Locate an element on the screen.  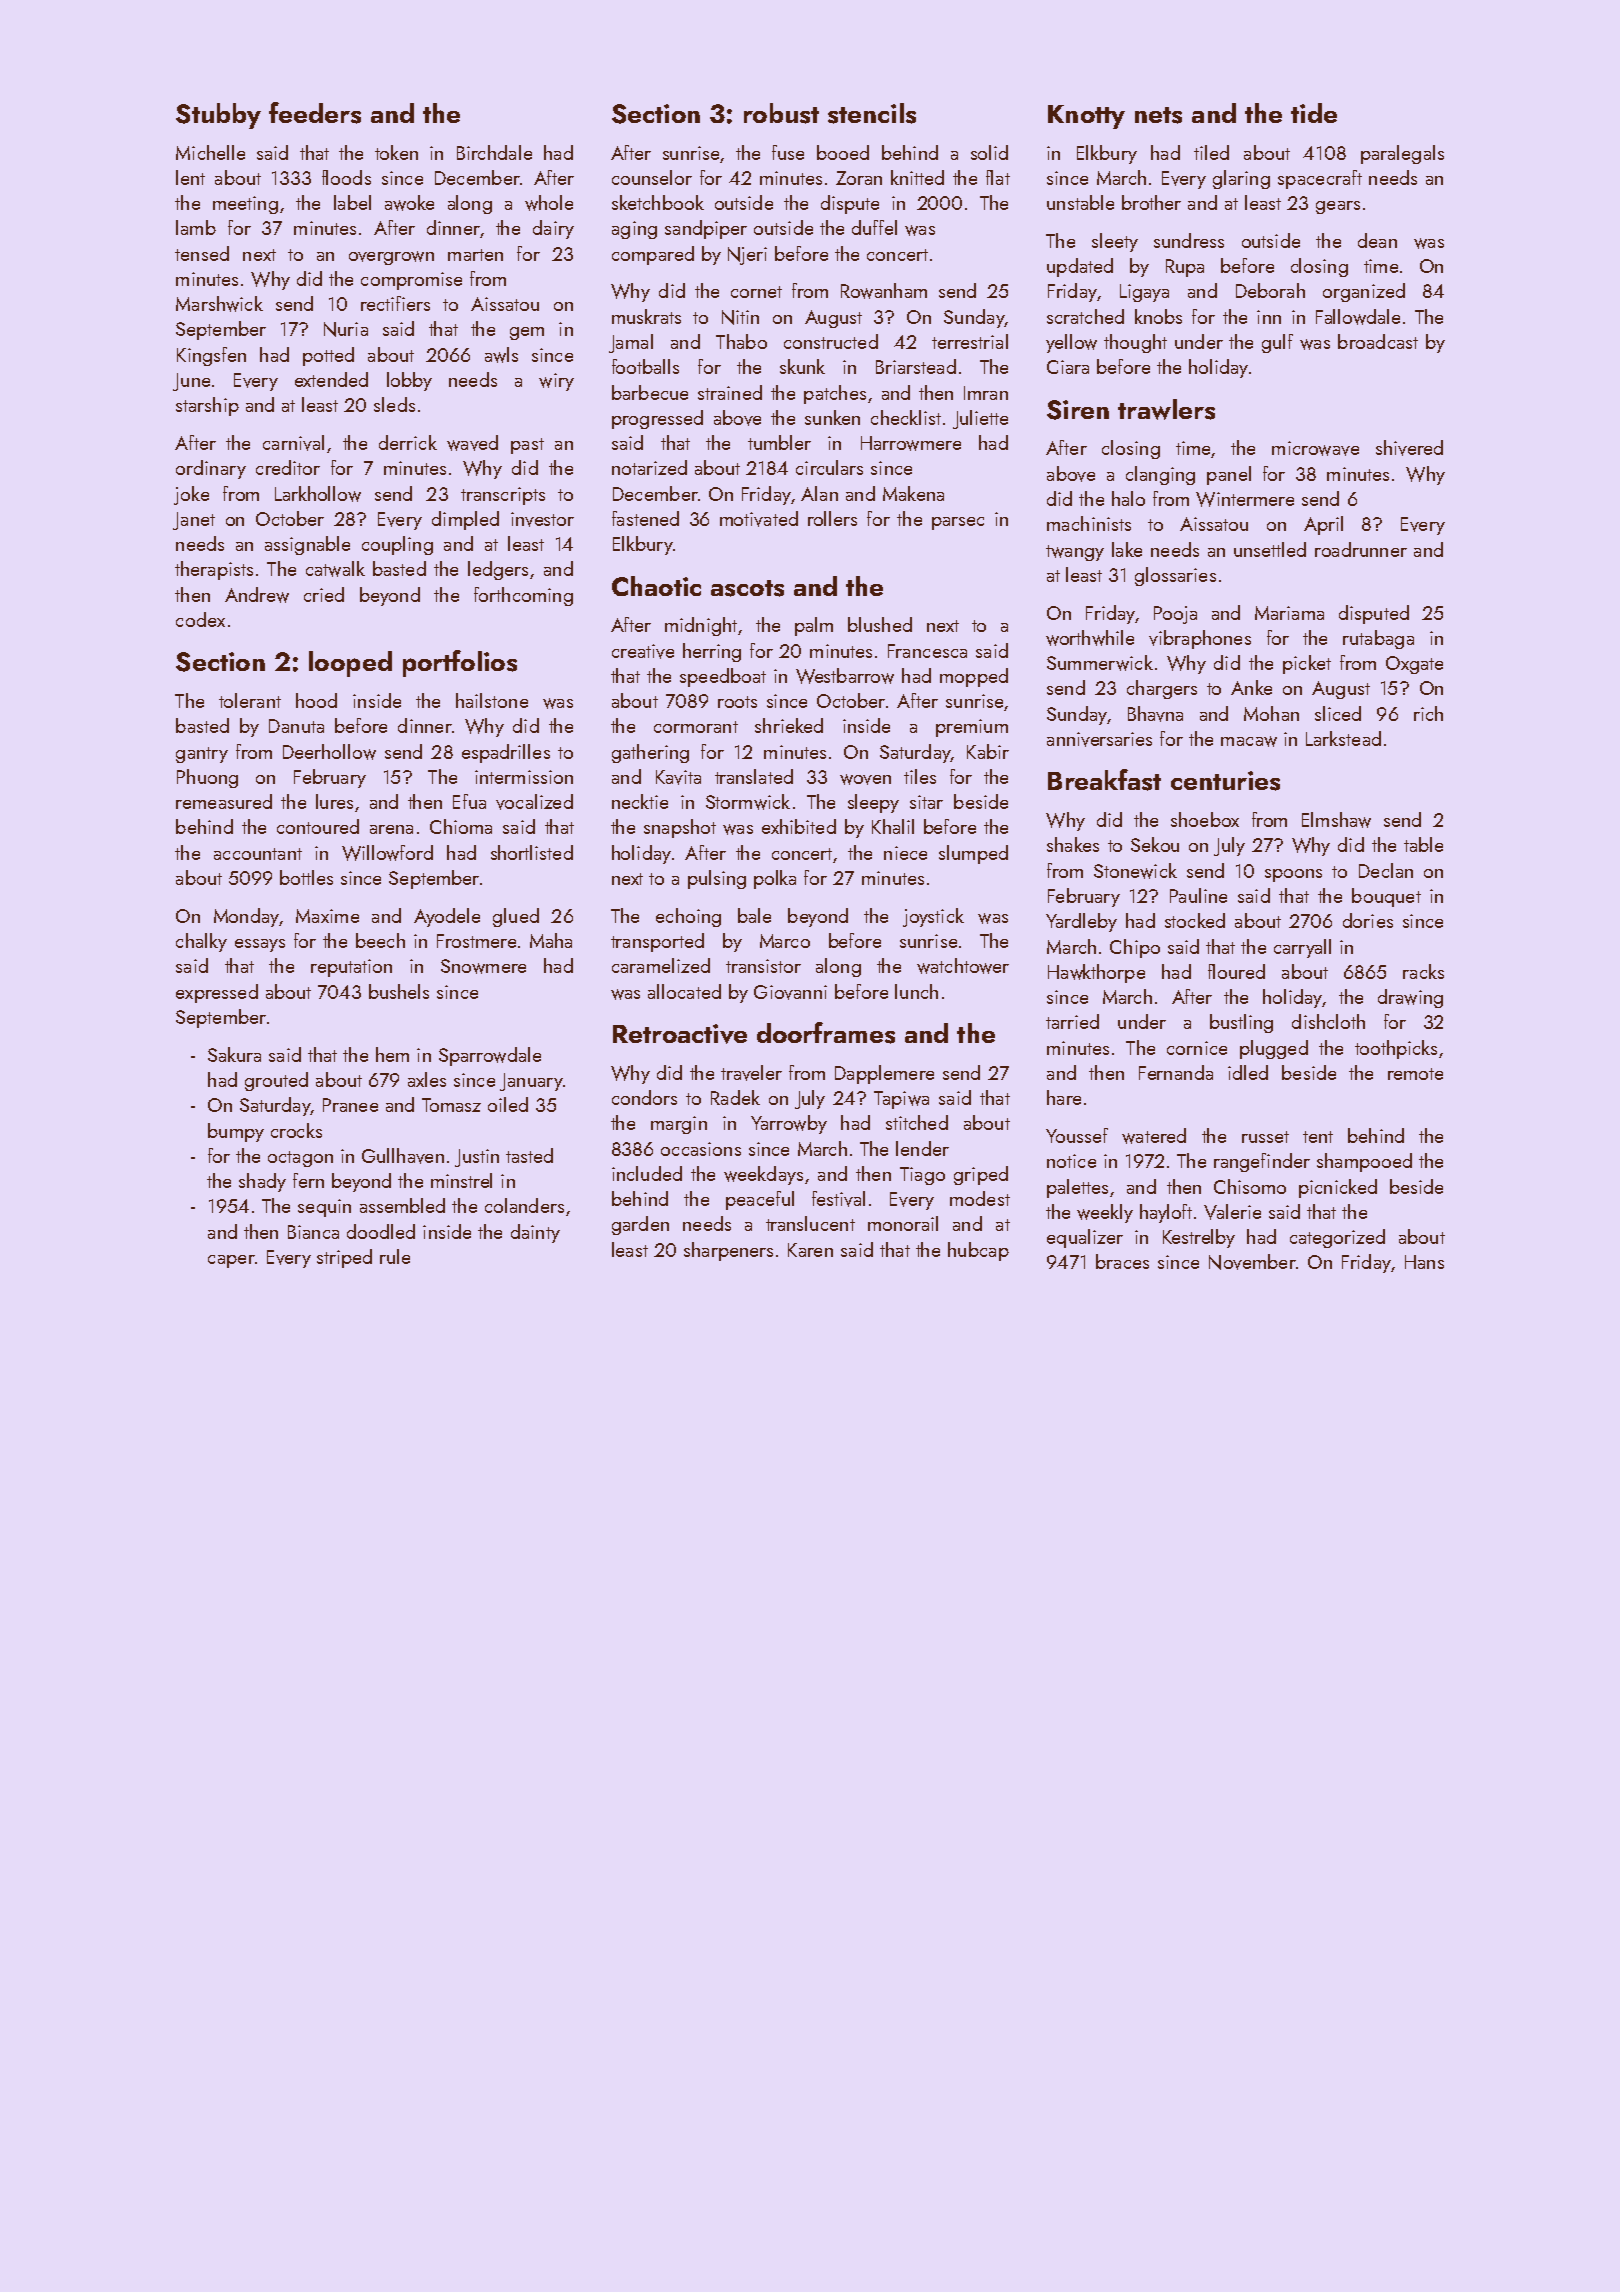
Pranee is located at coordinates (350, 1105).
